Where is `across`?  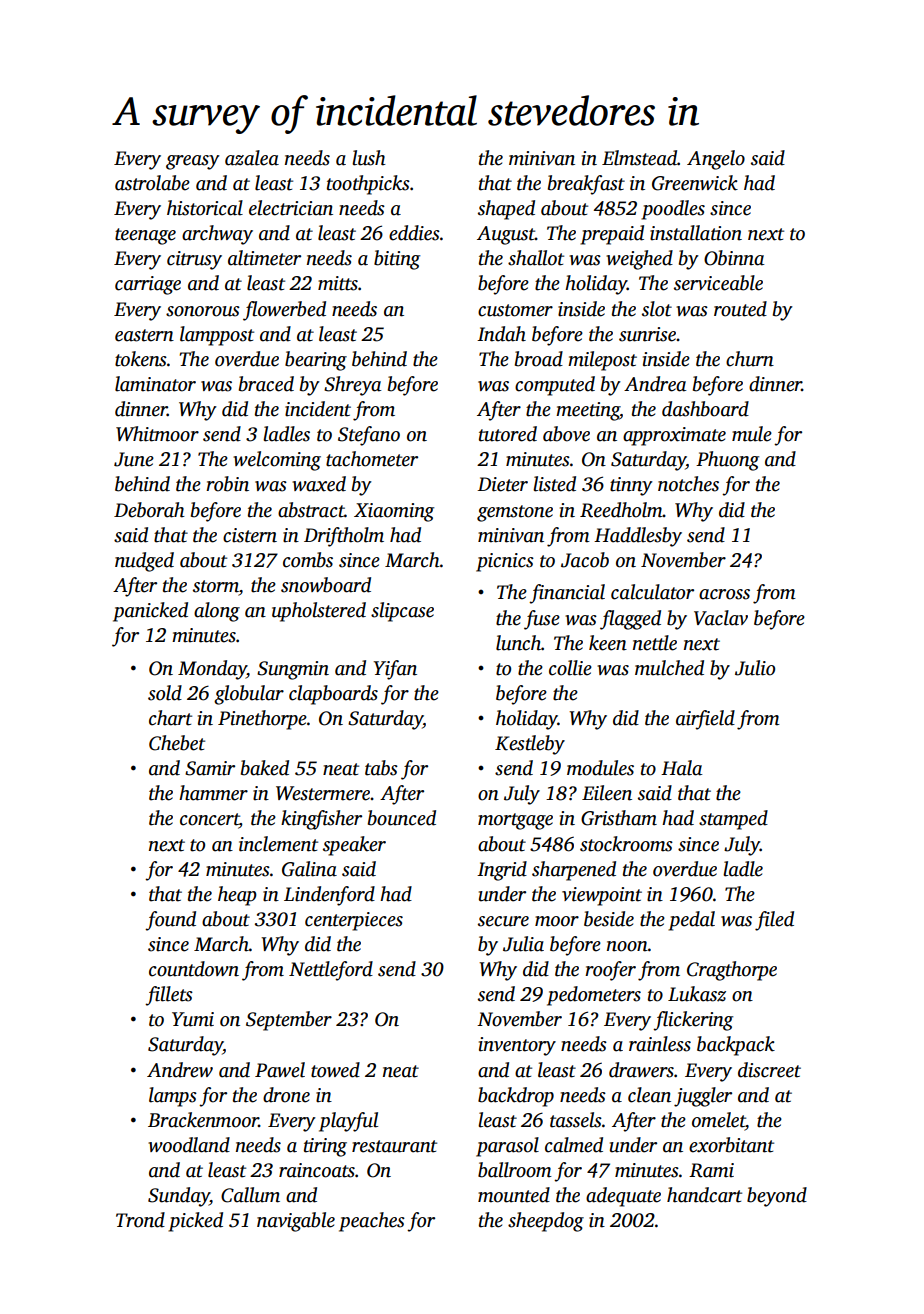
across is located at coordinates (724, 594).
